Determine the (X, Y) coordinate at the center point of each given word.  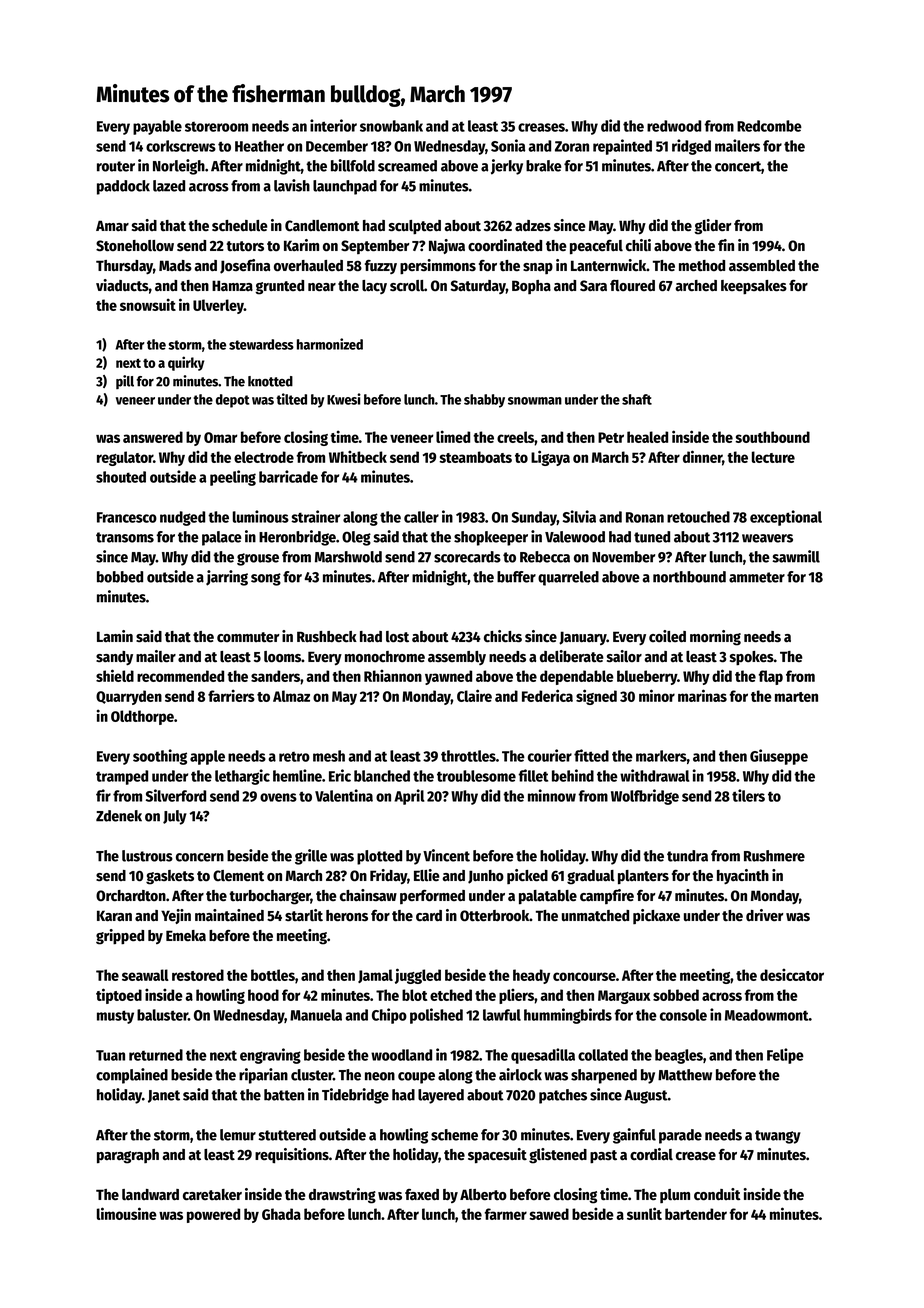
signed (596, 697)
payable (157, 127)
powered (213, 1215)
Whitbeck (358, 456)
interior (333, 125)
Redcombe (769, 126)
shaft (637, 399)
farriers (231, 695)
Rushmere (774, 856)
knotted (270, 381)
